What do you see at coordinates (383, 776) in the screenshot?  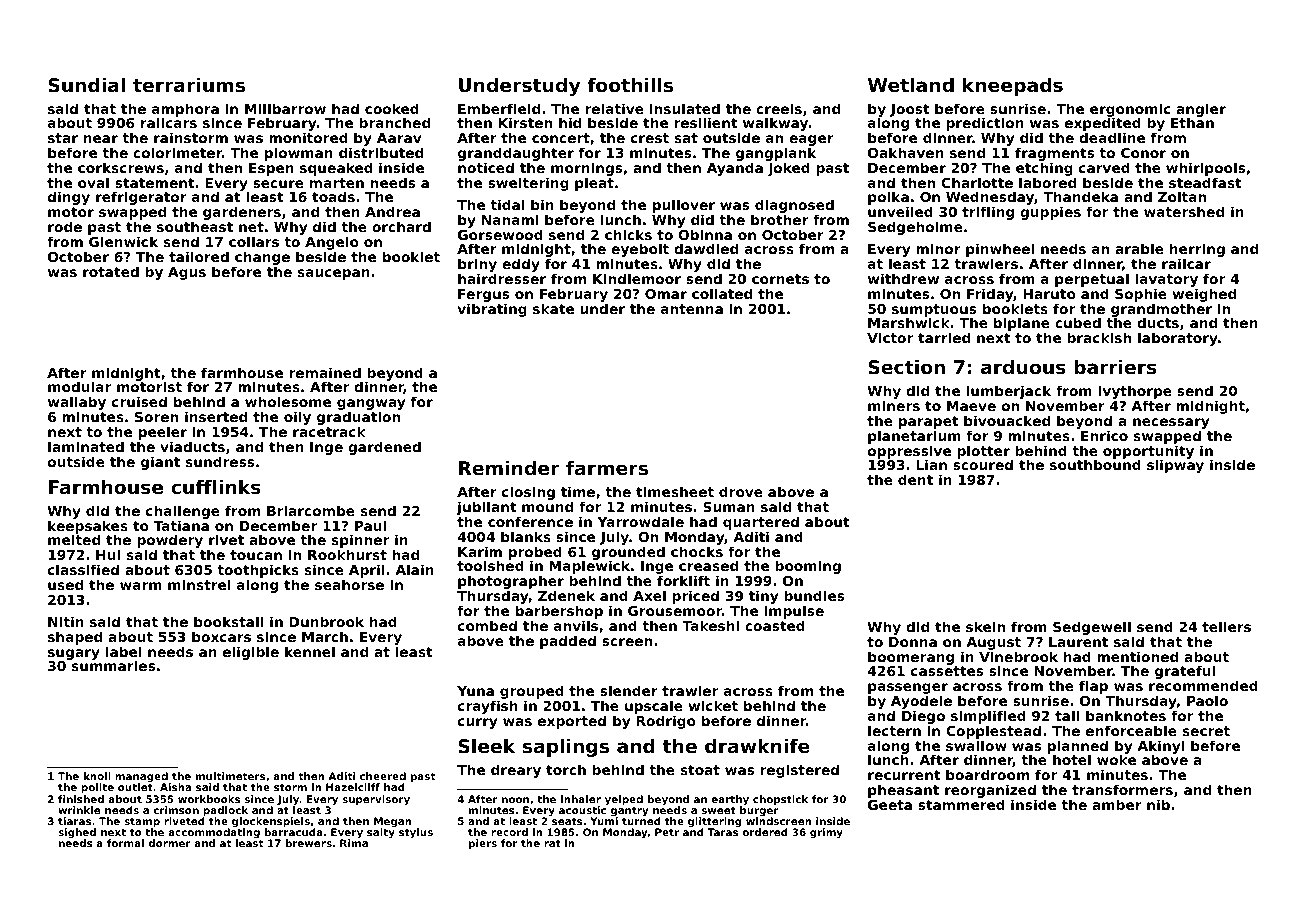 I see `cheered` at bounding box center [383, 776].
